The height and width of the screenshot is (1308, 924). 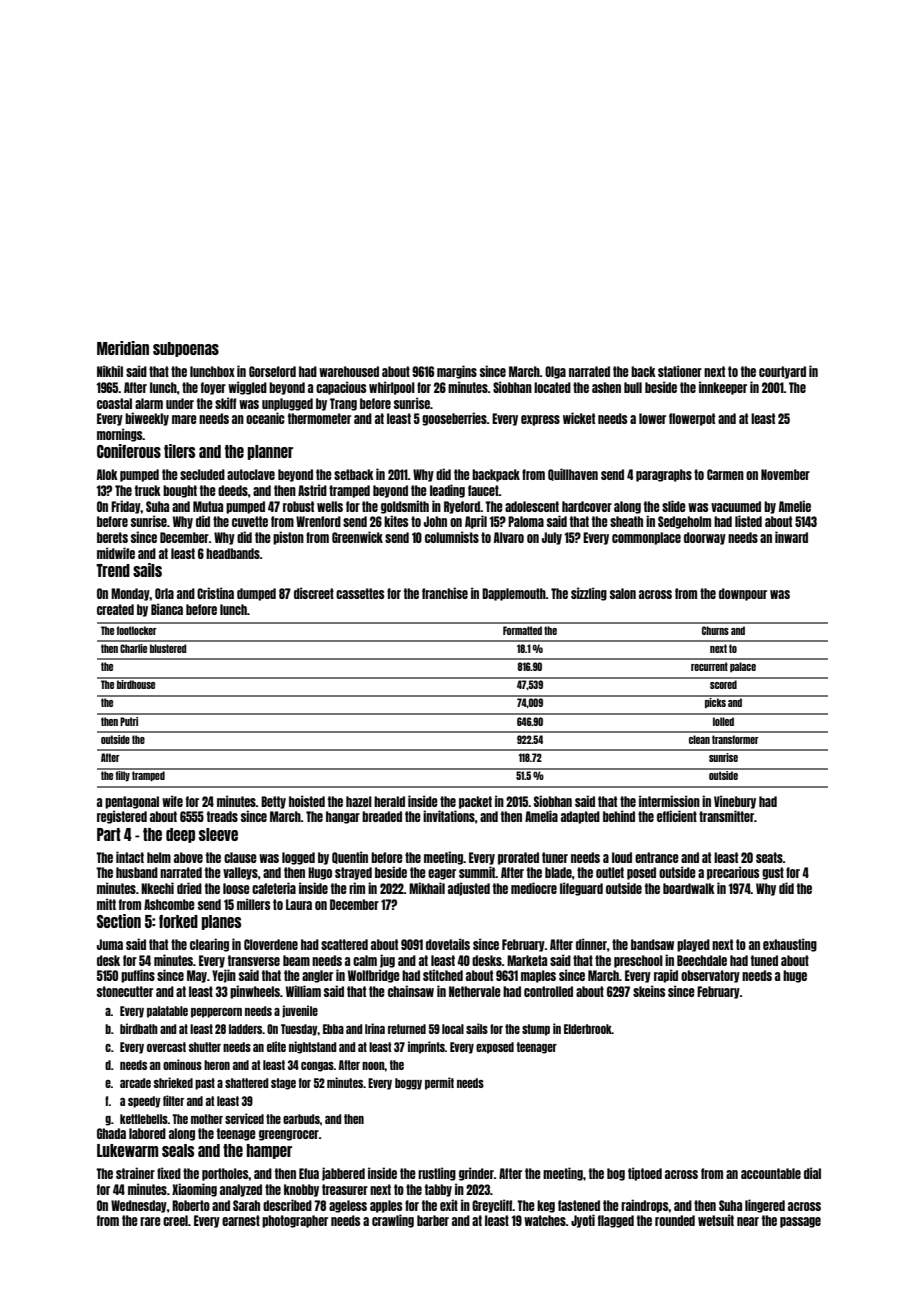 What do you see at coordinates (135, 1083) in the screenshot?
I see `arcade` at bounding box center [135, 1083].
